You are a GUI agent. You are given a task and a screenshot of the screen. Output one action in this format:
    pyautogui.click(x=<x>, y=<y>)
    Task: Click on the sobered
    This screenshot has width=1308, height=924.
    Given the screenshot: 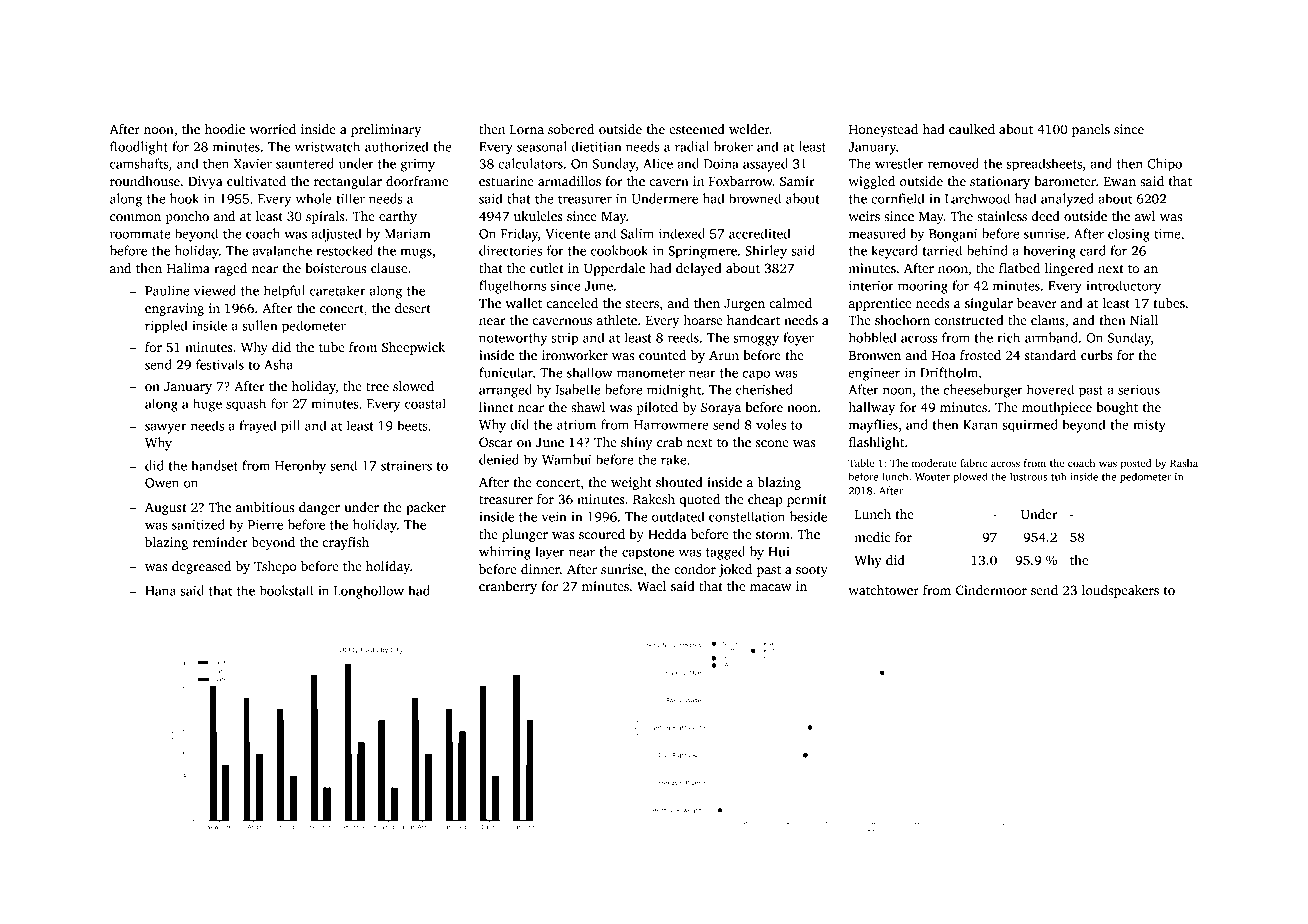 What is the action you would take?
    pyautogui.click(x=571, y=129)
